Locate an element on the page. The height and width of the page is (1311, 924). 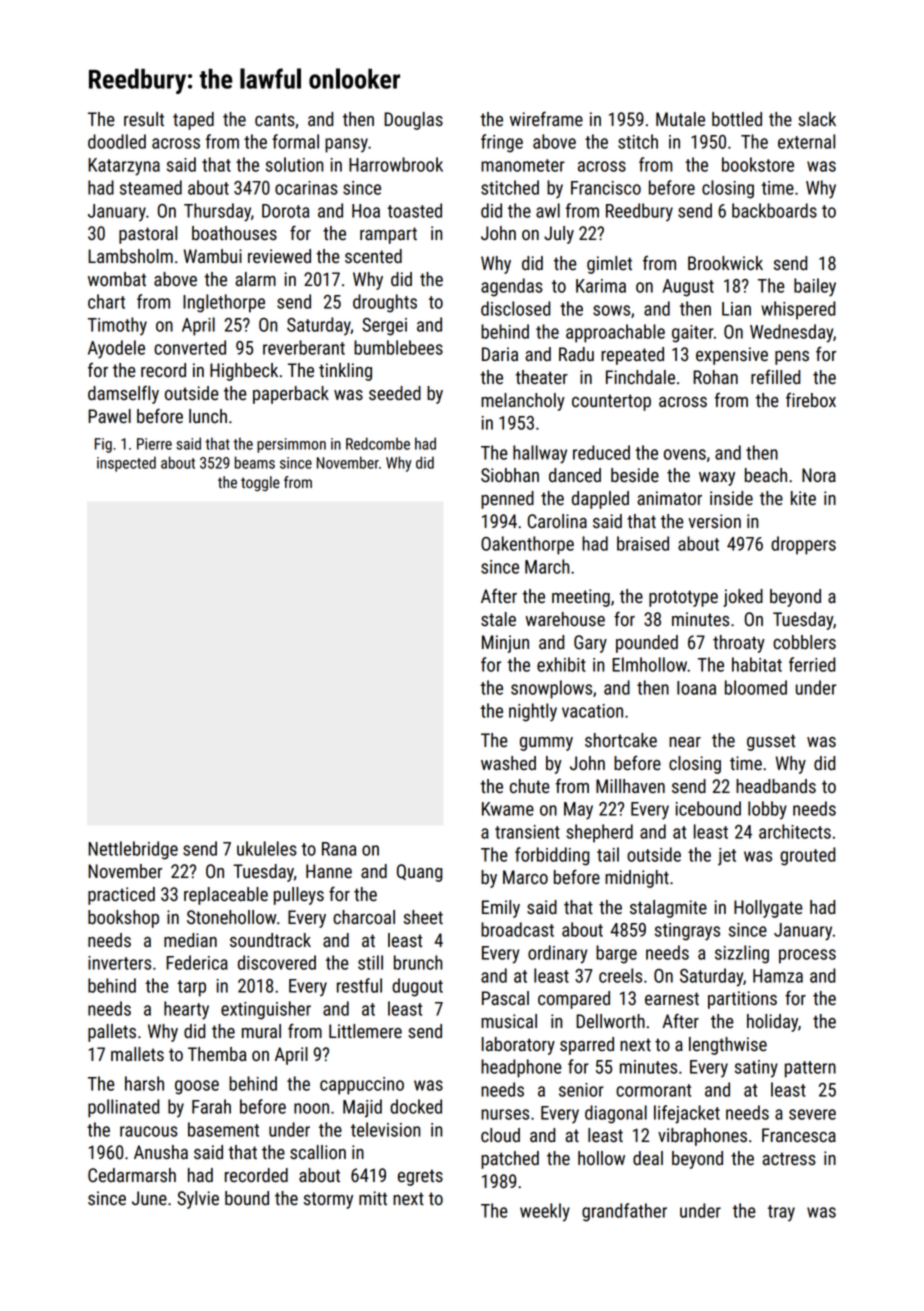
reviewed is located at coordinates (279, 256).
